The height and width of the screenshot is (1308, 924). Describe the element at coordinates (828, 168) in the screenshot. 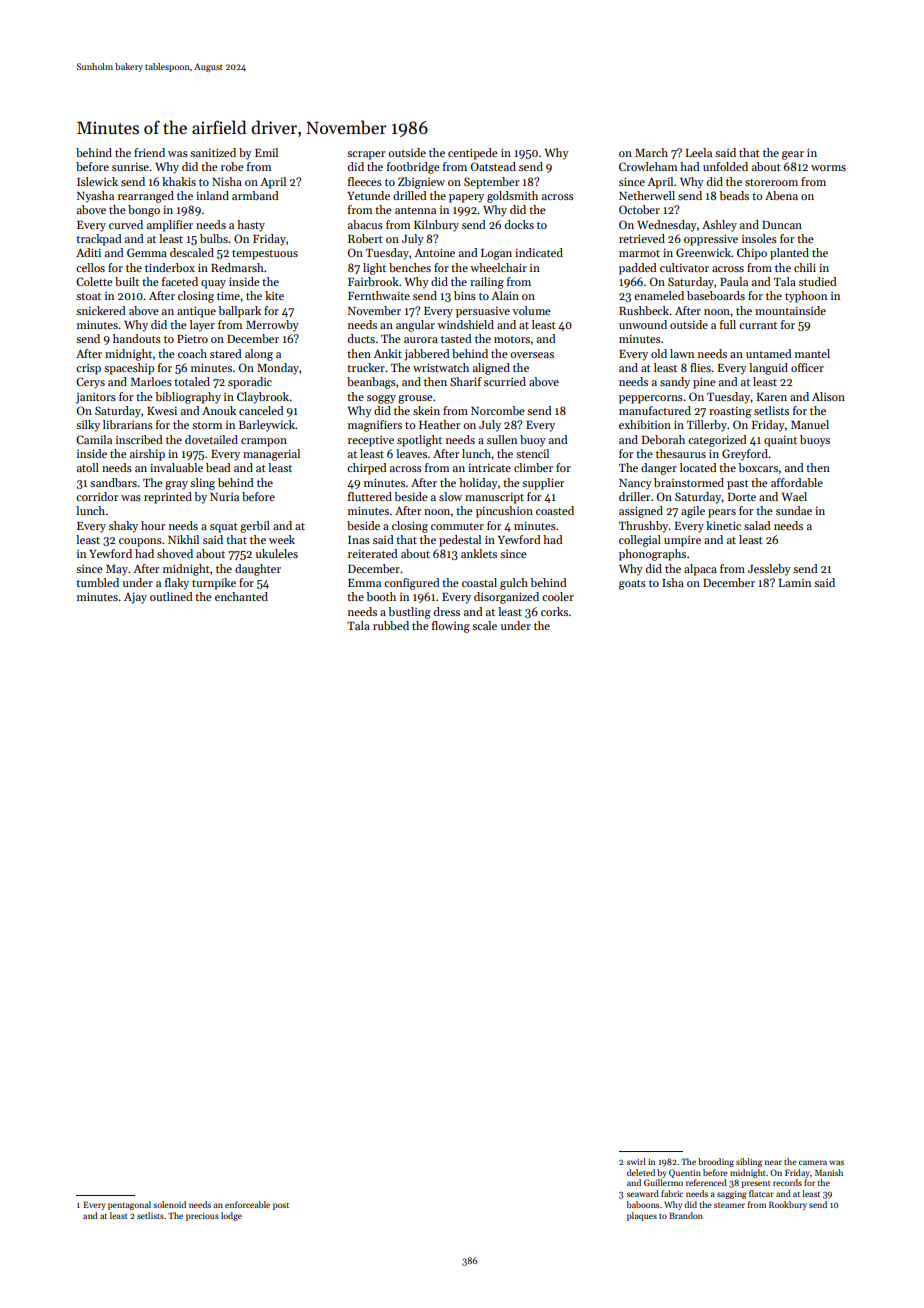

I see `worms` at that location.
